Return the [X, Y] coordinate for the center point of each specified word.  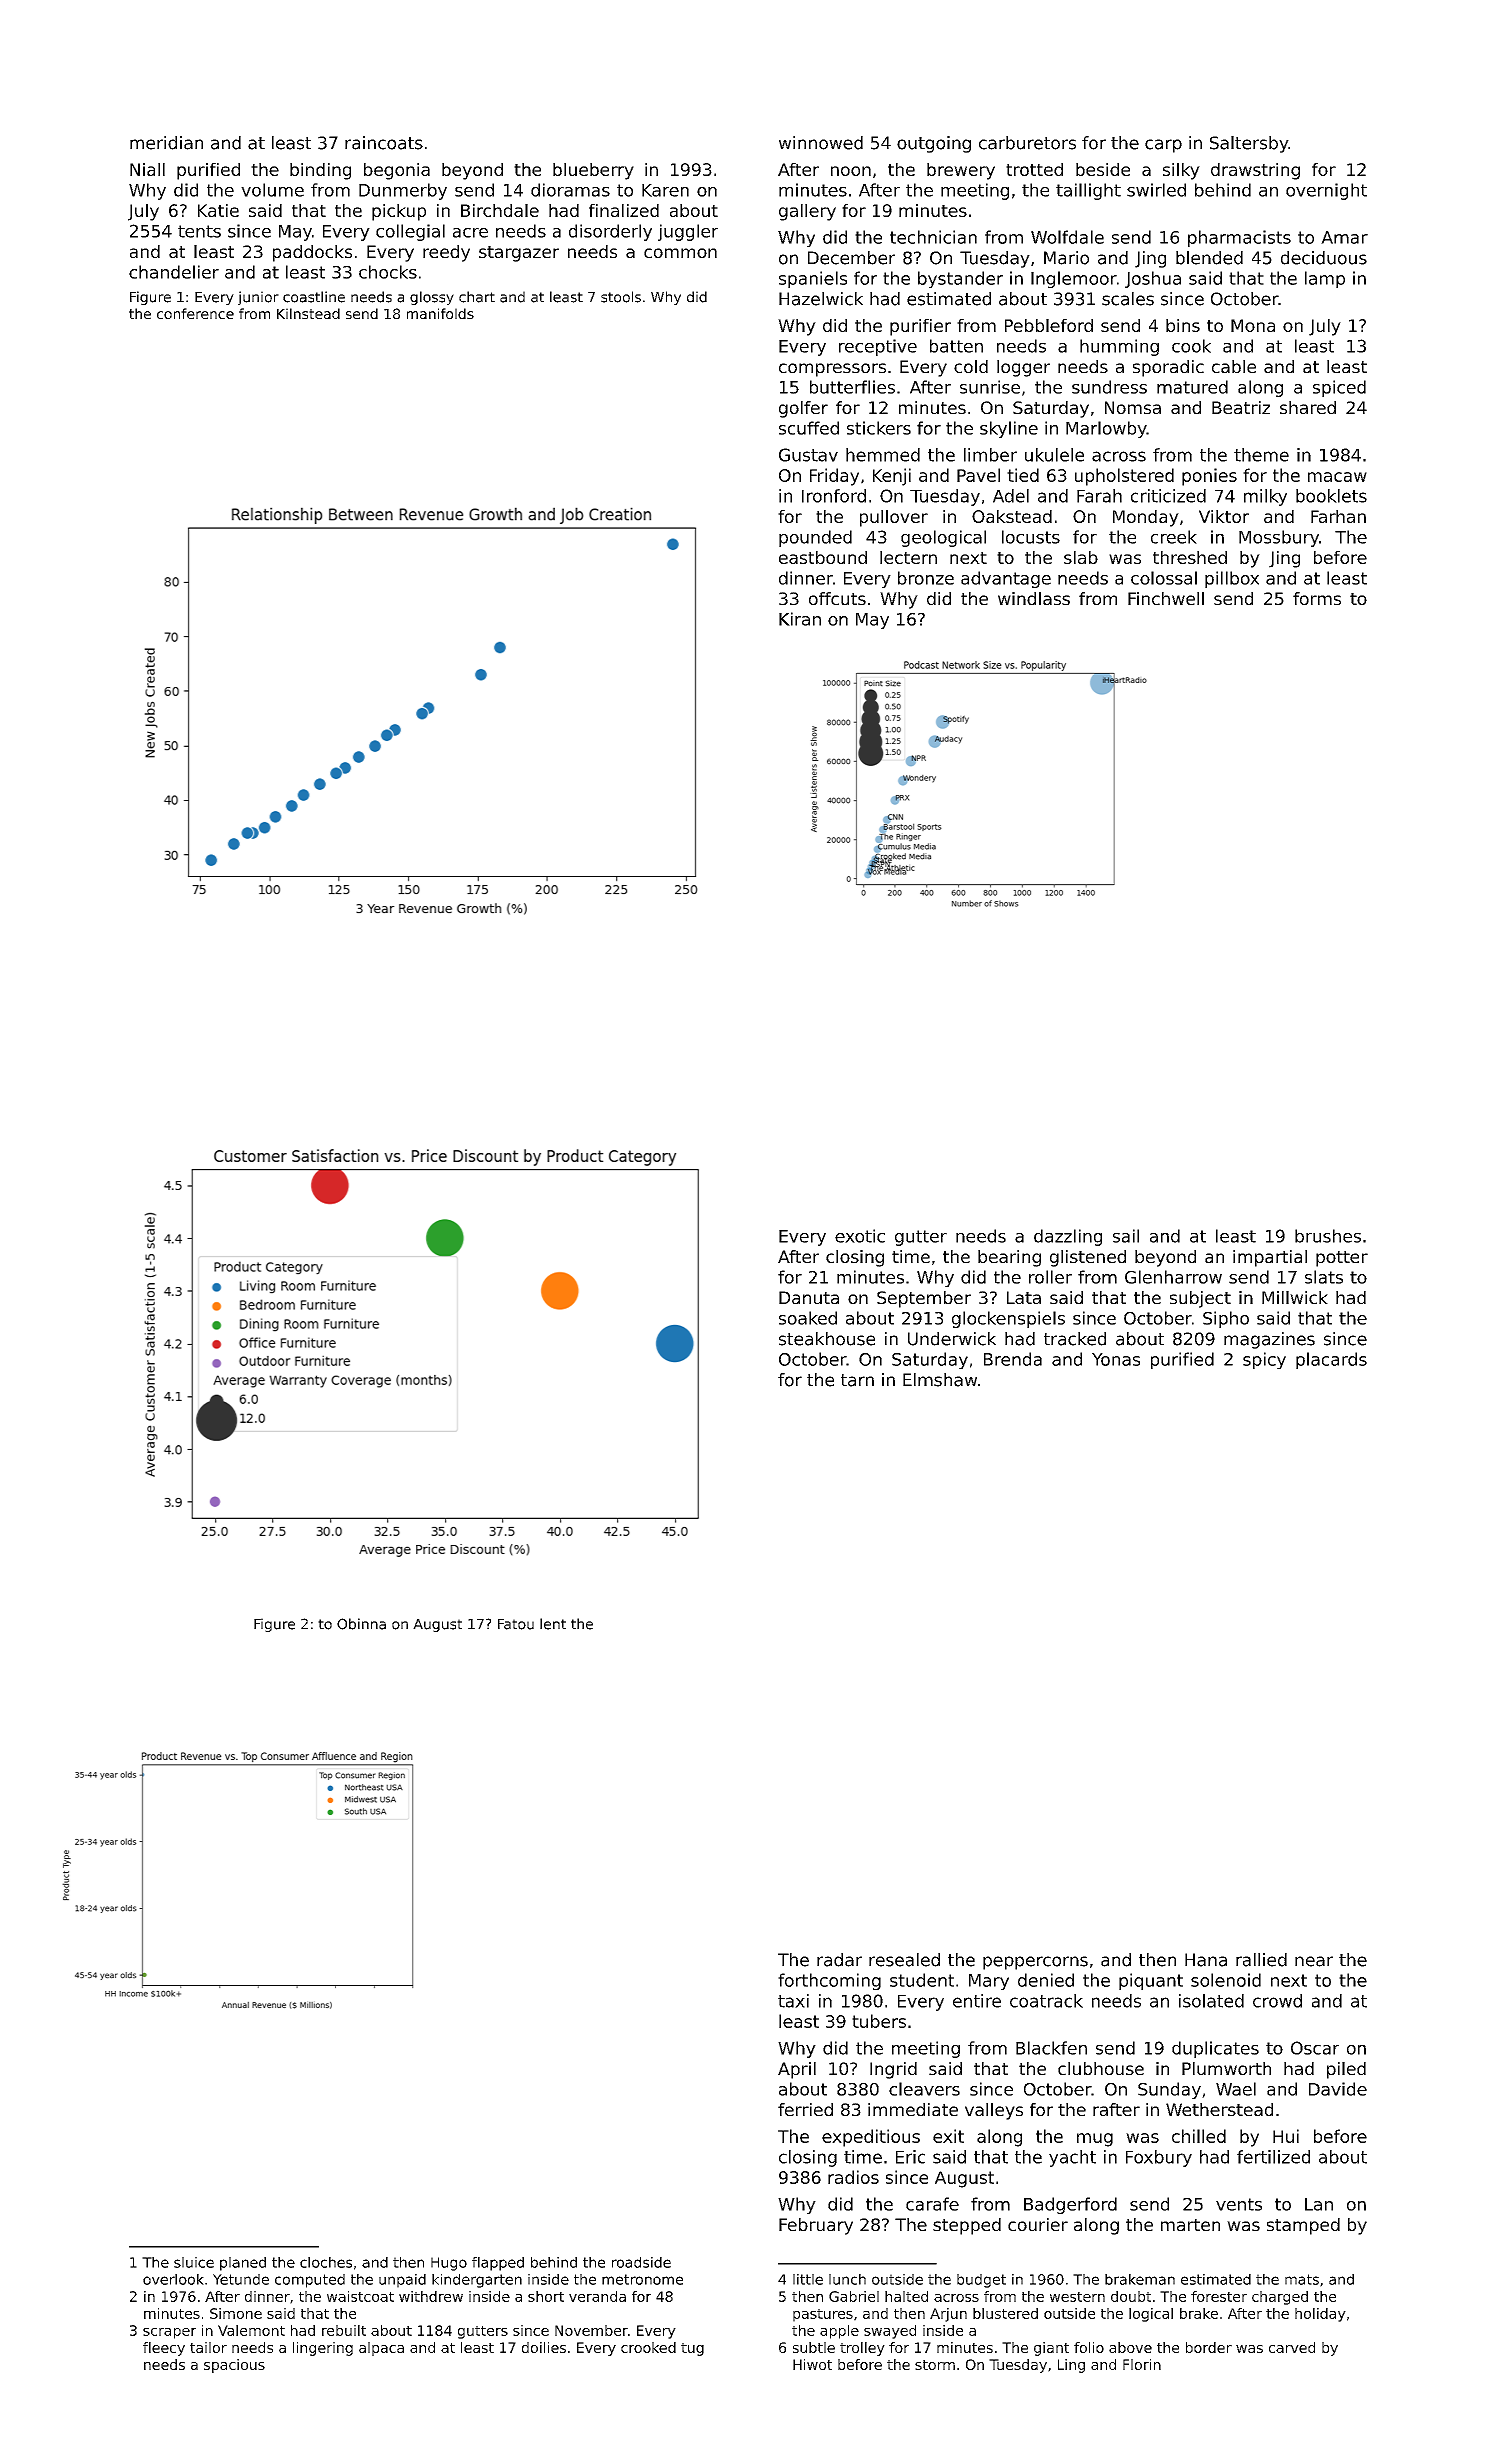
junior [258, 298]
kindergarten [477, 2281]
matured [1192, 387]
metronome [642, 2279]
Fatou [516, 1624]
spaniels [813, 279]
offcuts [837, 598]
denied [1046, 1980]
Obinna [361, 1624]
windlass [1034, 598]
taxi [793, 2001]
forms [1317, 598]
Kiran [800, 619]
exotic [860, 1236]
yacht [1072, 2158]
